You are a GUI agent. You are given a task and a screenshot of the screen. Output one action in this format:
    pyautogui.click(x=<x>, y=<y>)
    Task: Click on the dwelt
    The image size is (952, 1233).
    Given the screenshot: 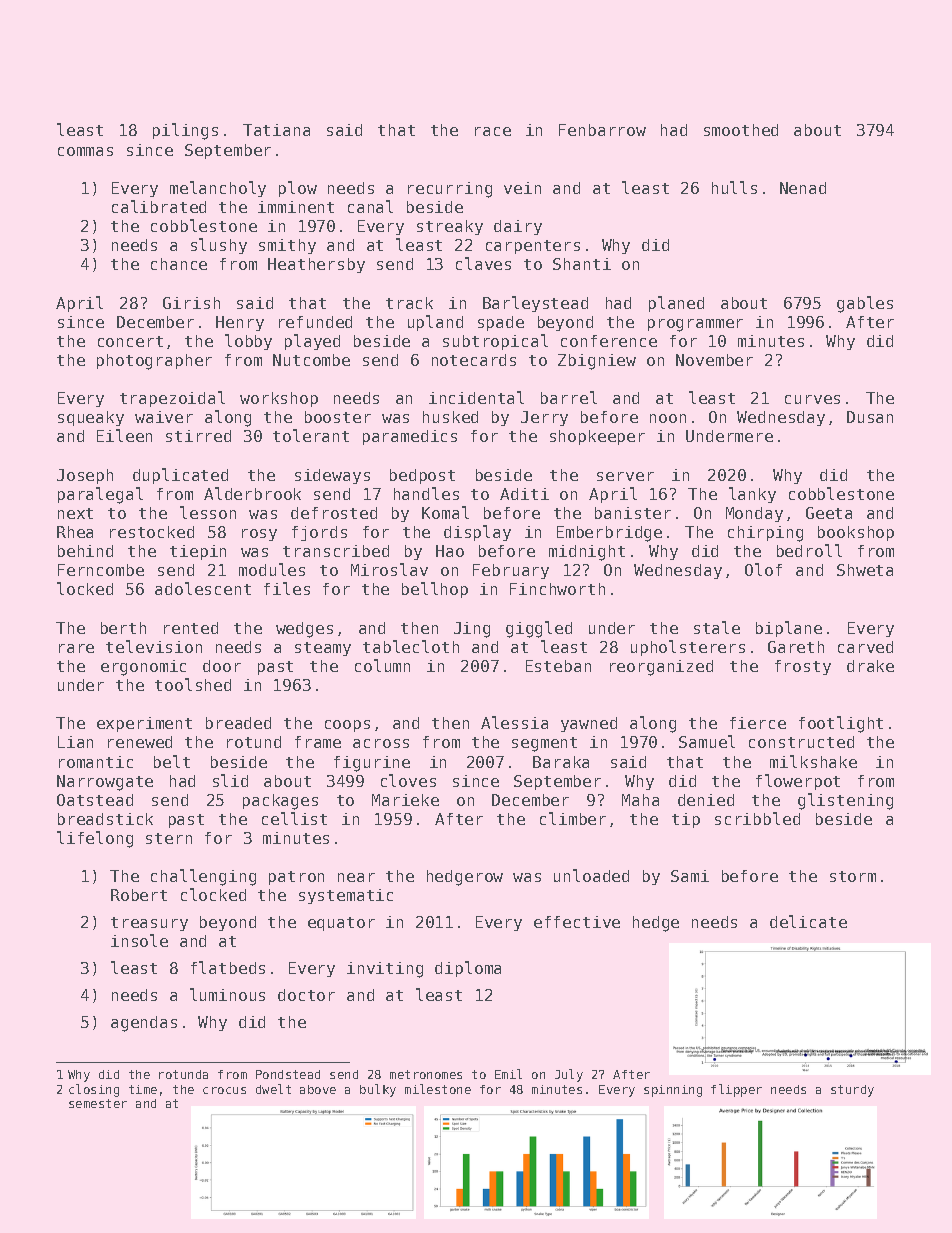 What is the action you would take?
    pyautogui.click(x=273, y=1089)
